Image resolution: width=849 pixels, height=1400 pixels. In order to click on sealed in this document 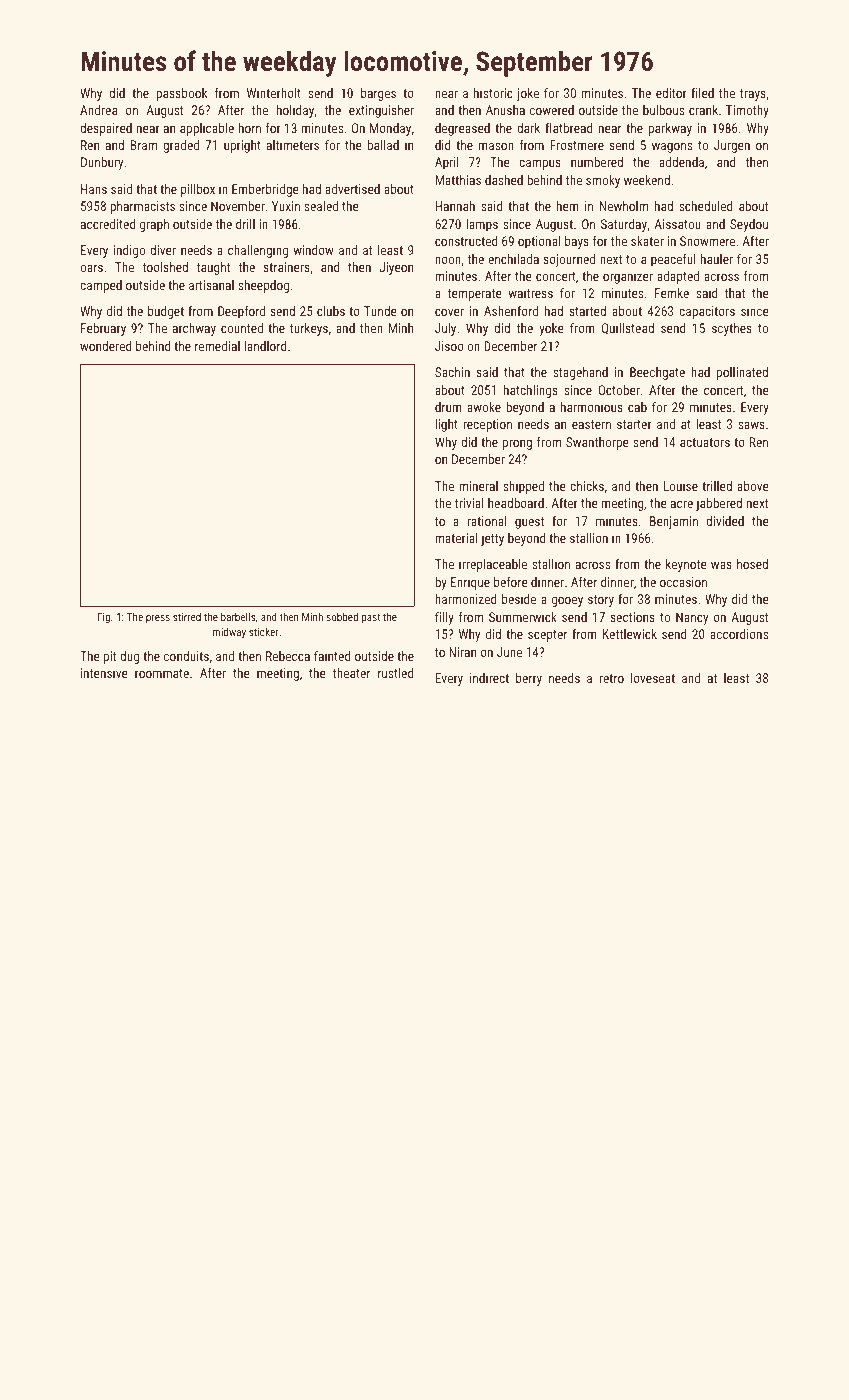, I will do `click(321, 206)`.
